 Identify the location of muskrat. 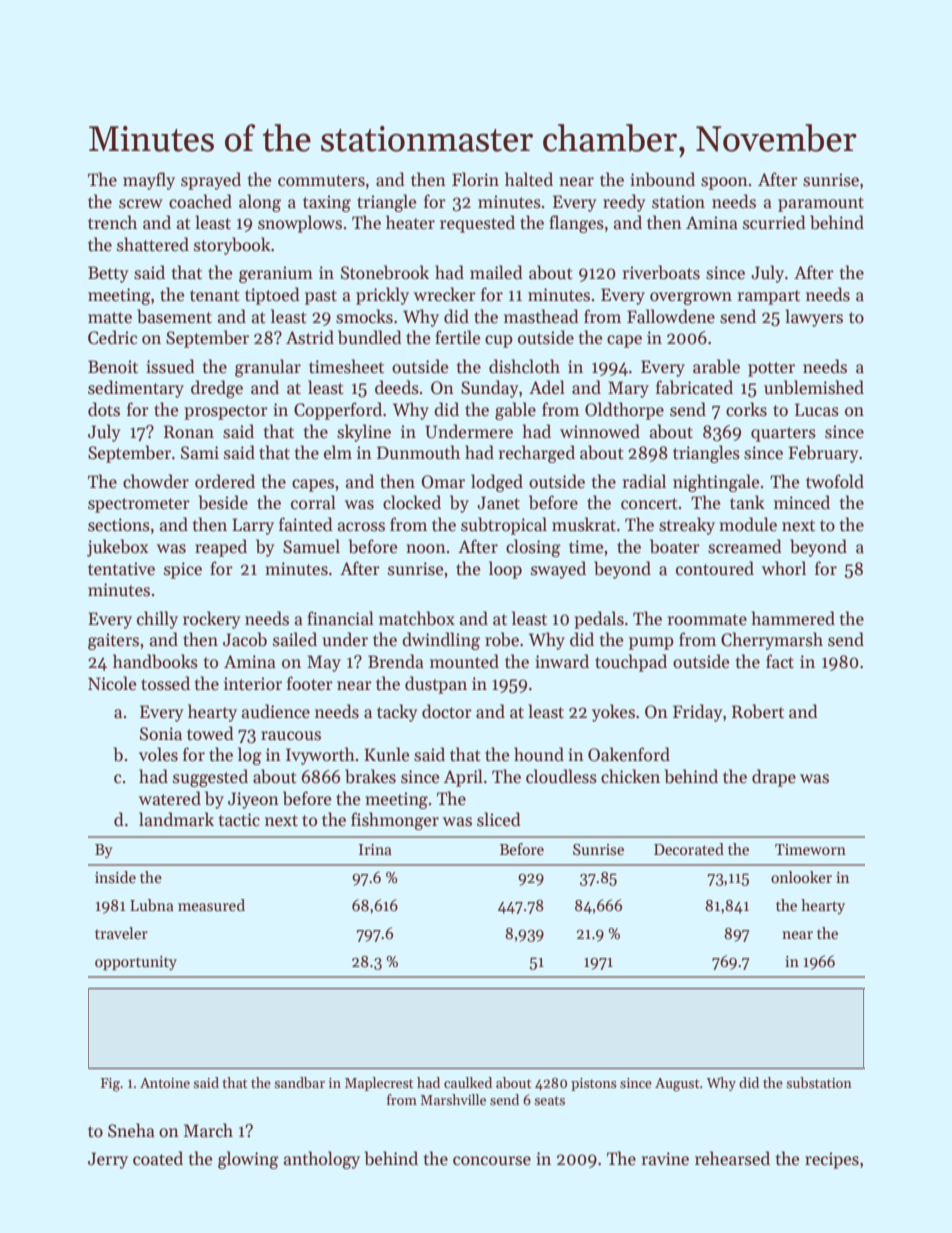
(584, 524).
